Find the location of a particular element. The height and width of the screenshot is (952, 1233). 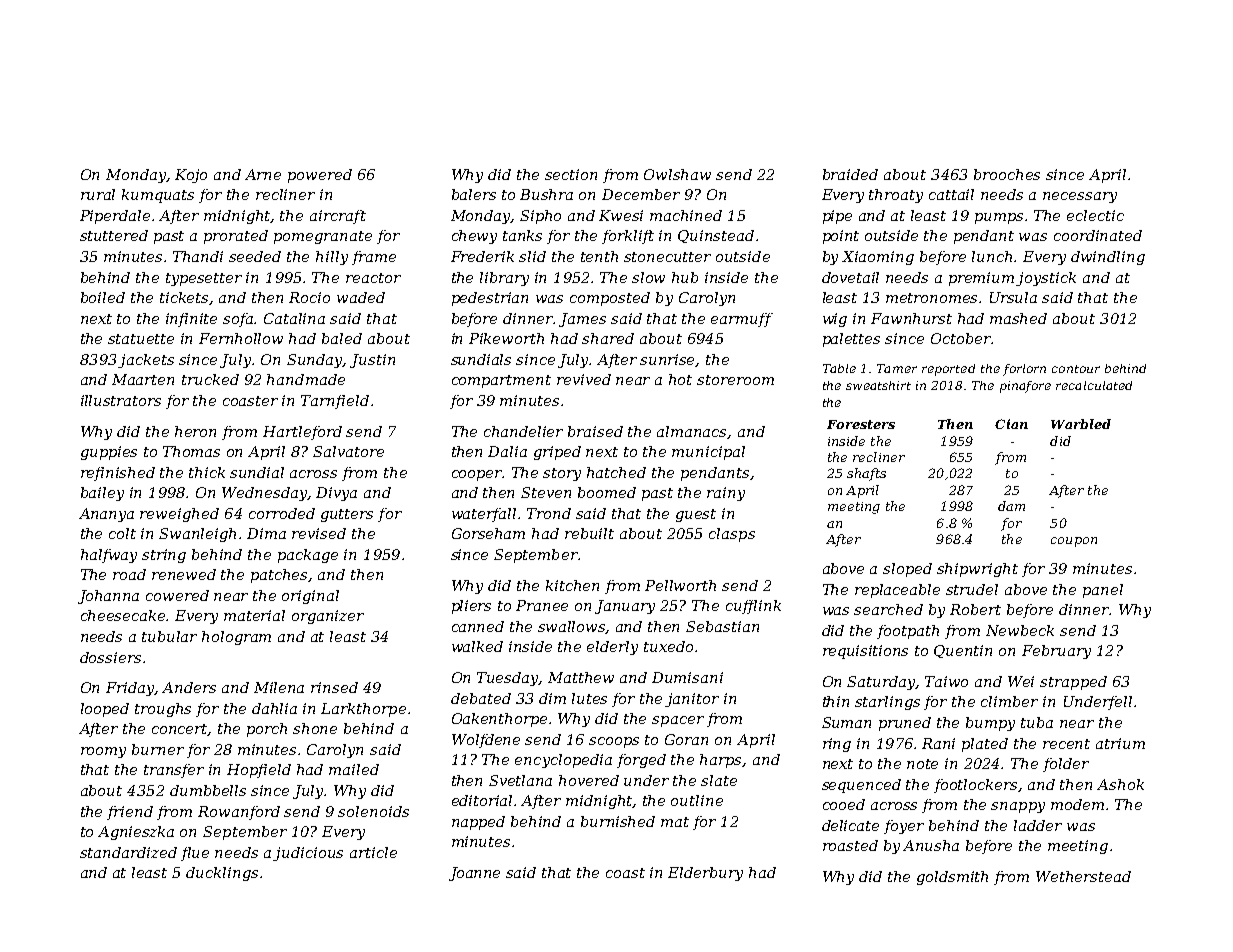

hub is located at coordinates (685, 277).
